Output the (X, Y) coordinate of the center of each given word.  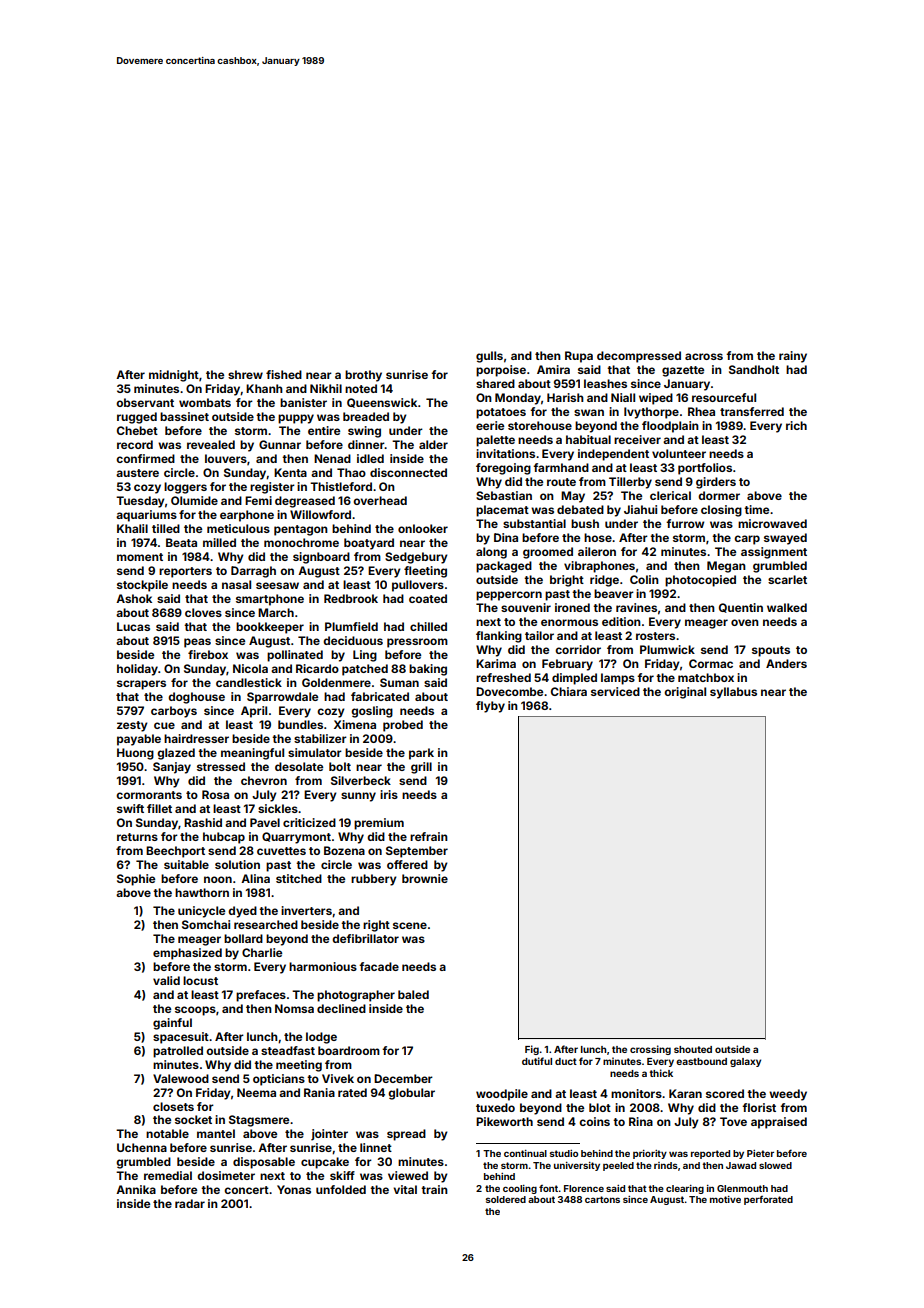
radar (190, 1203)
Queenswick (382, 403)
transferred (752, 411)
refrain (429, 836)
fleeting (425, 572)
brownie (425, 878)
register (272, 488)
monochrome (301, 542)
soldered (506, 1199)
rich (796, 425)
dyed (242, 912)
